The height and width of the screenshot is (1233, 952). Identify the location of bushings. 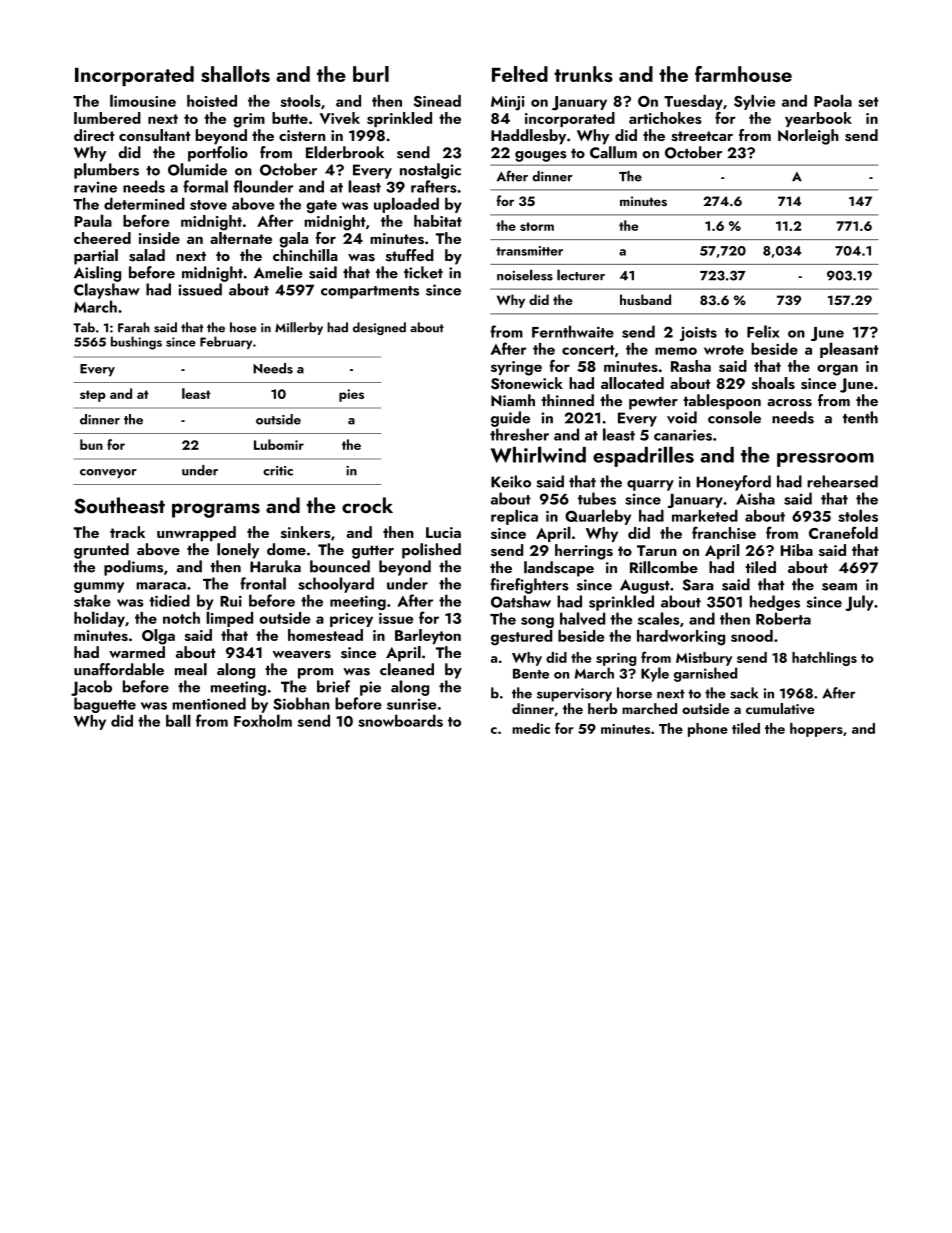
(136, 343).
